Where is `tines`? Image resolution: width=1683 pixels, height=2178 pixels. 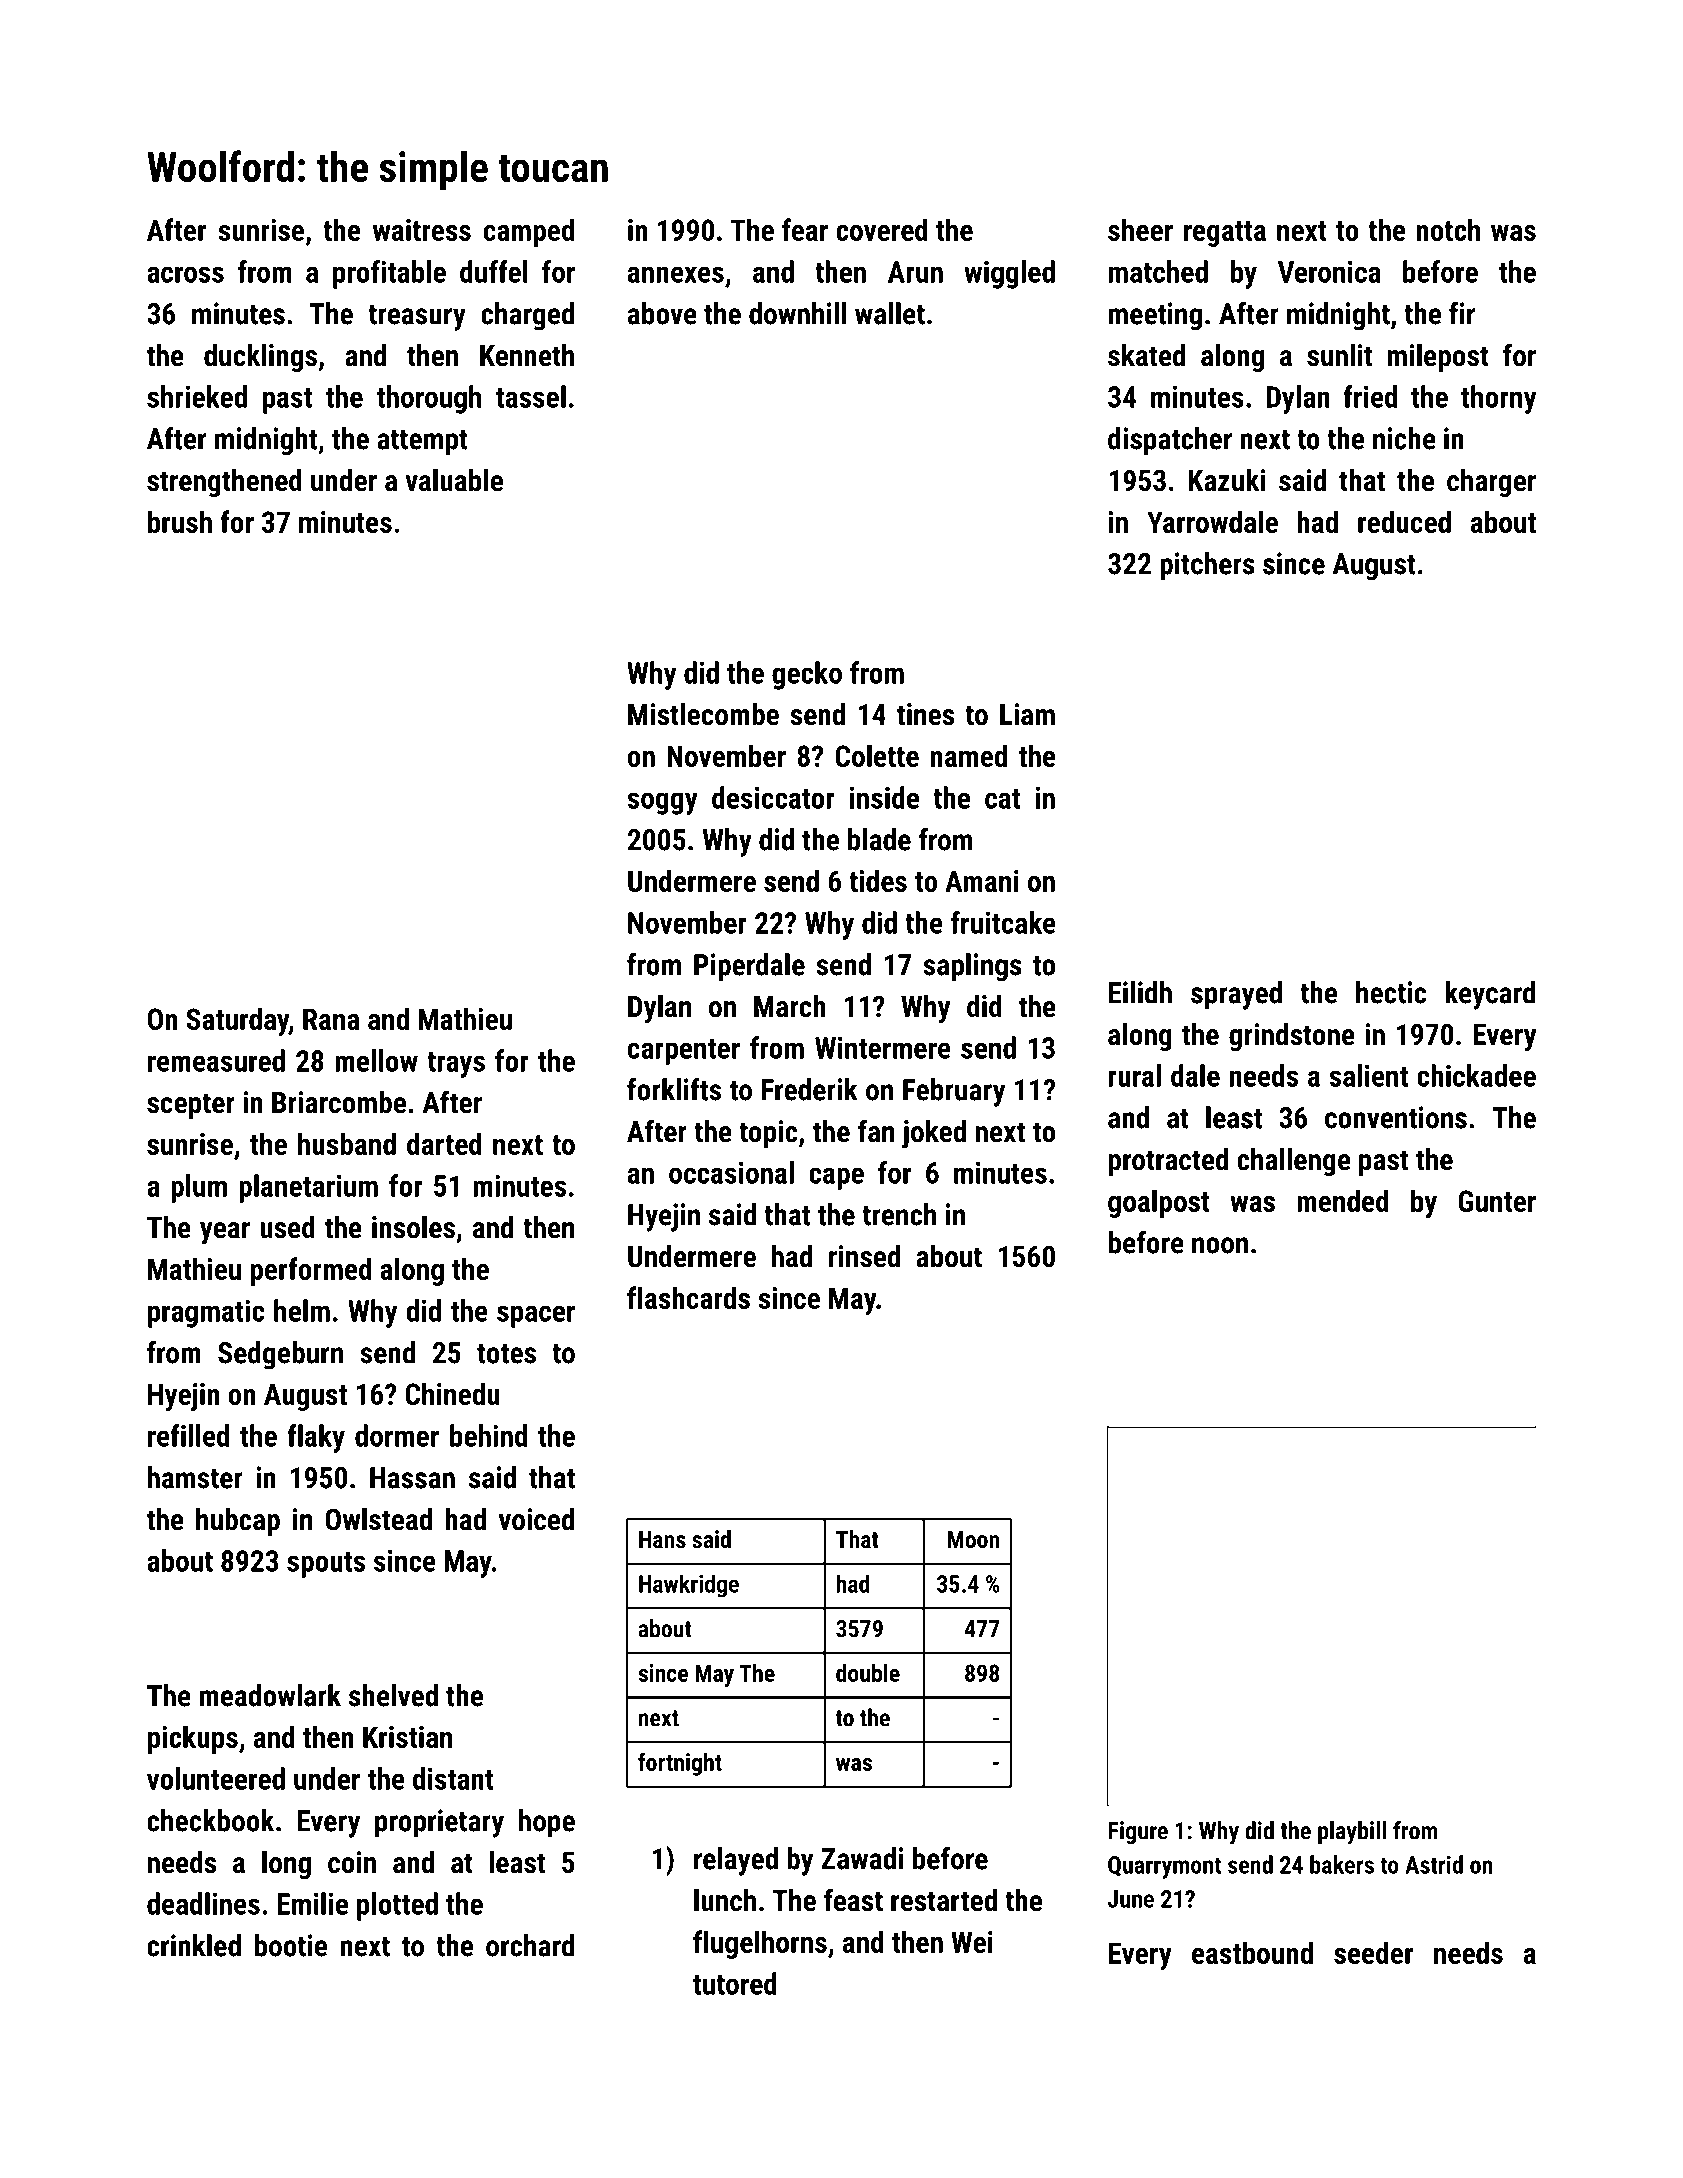
tines is located at coordinates (925, 714).
